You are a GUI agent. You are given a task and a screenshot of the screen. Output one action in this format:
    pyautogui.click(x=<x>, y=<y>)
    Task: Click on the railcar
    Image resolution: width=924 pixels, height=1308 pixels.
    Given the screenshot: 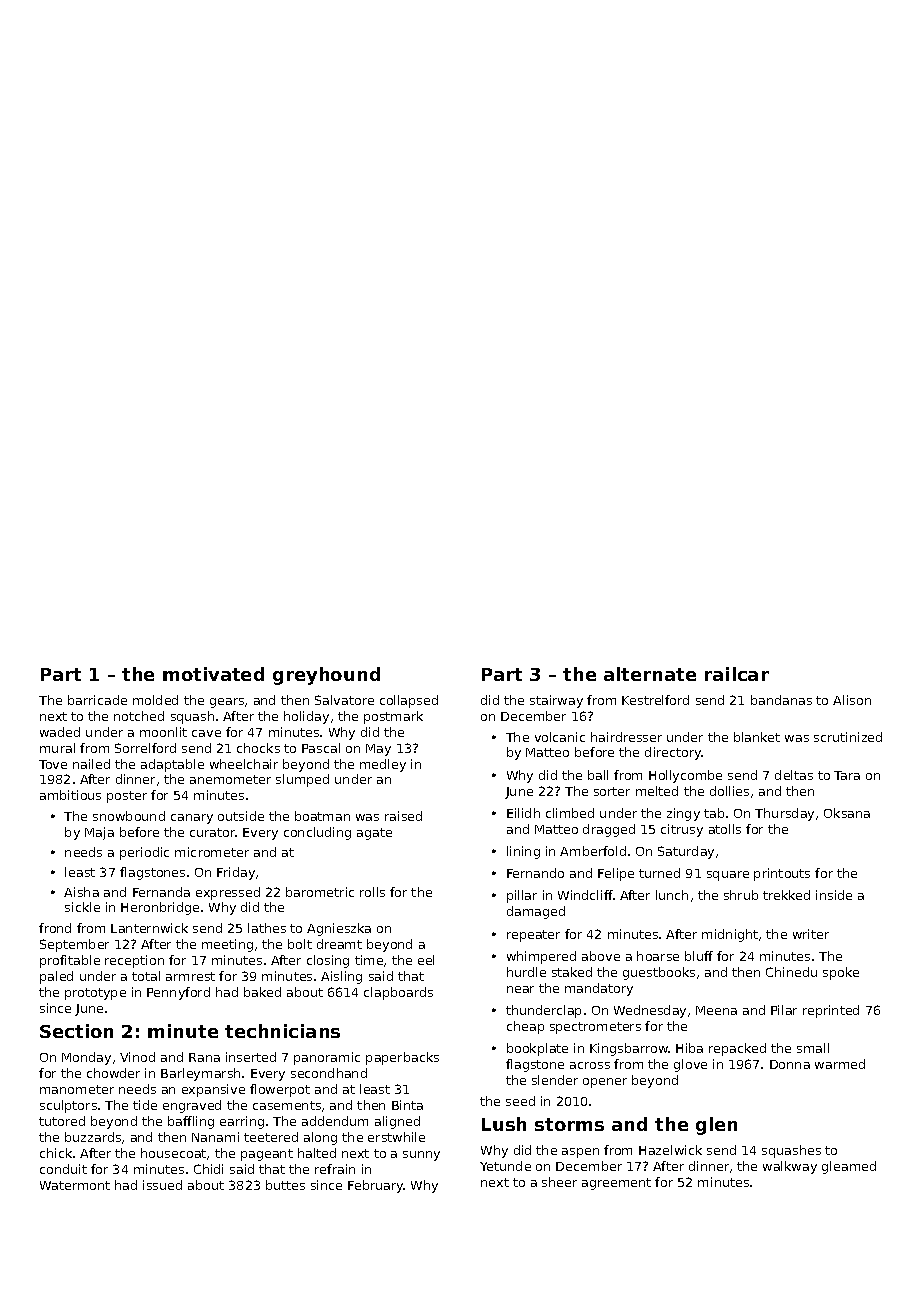 What is the action you would take?
    pyautogui.click(x=737, y=674)
